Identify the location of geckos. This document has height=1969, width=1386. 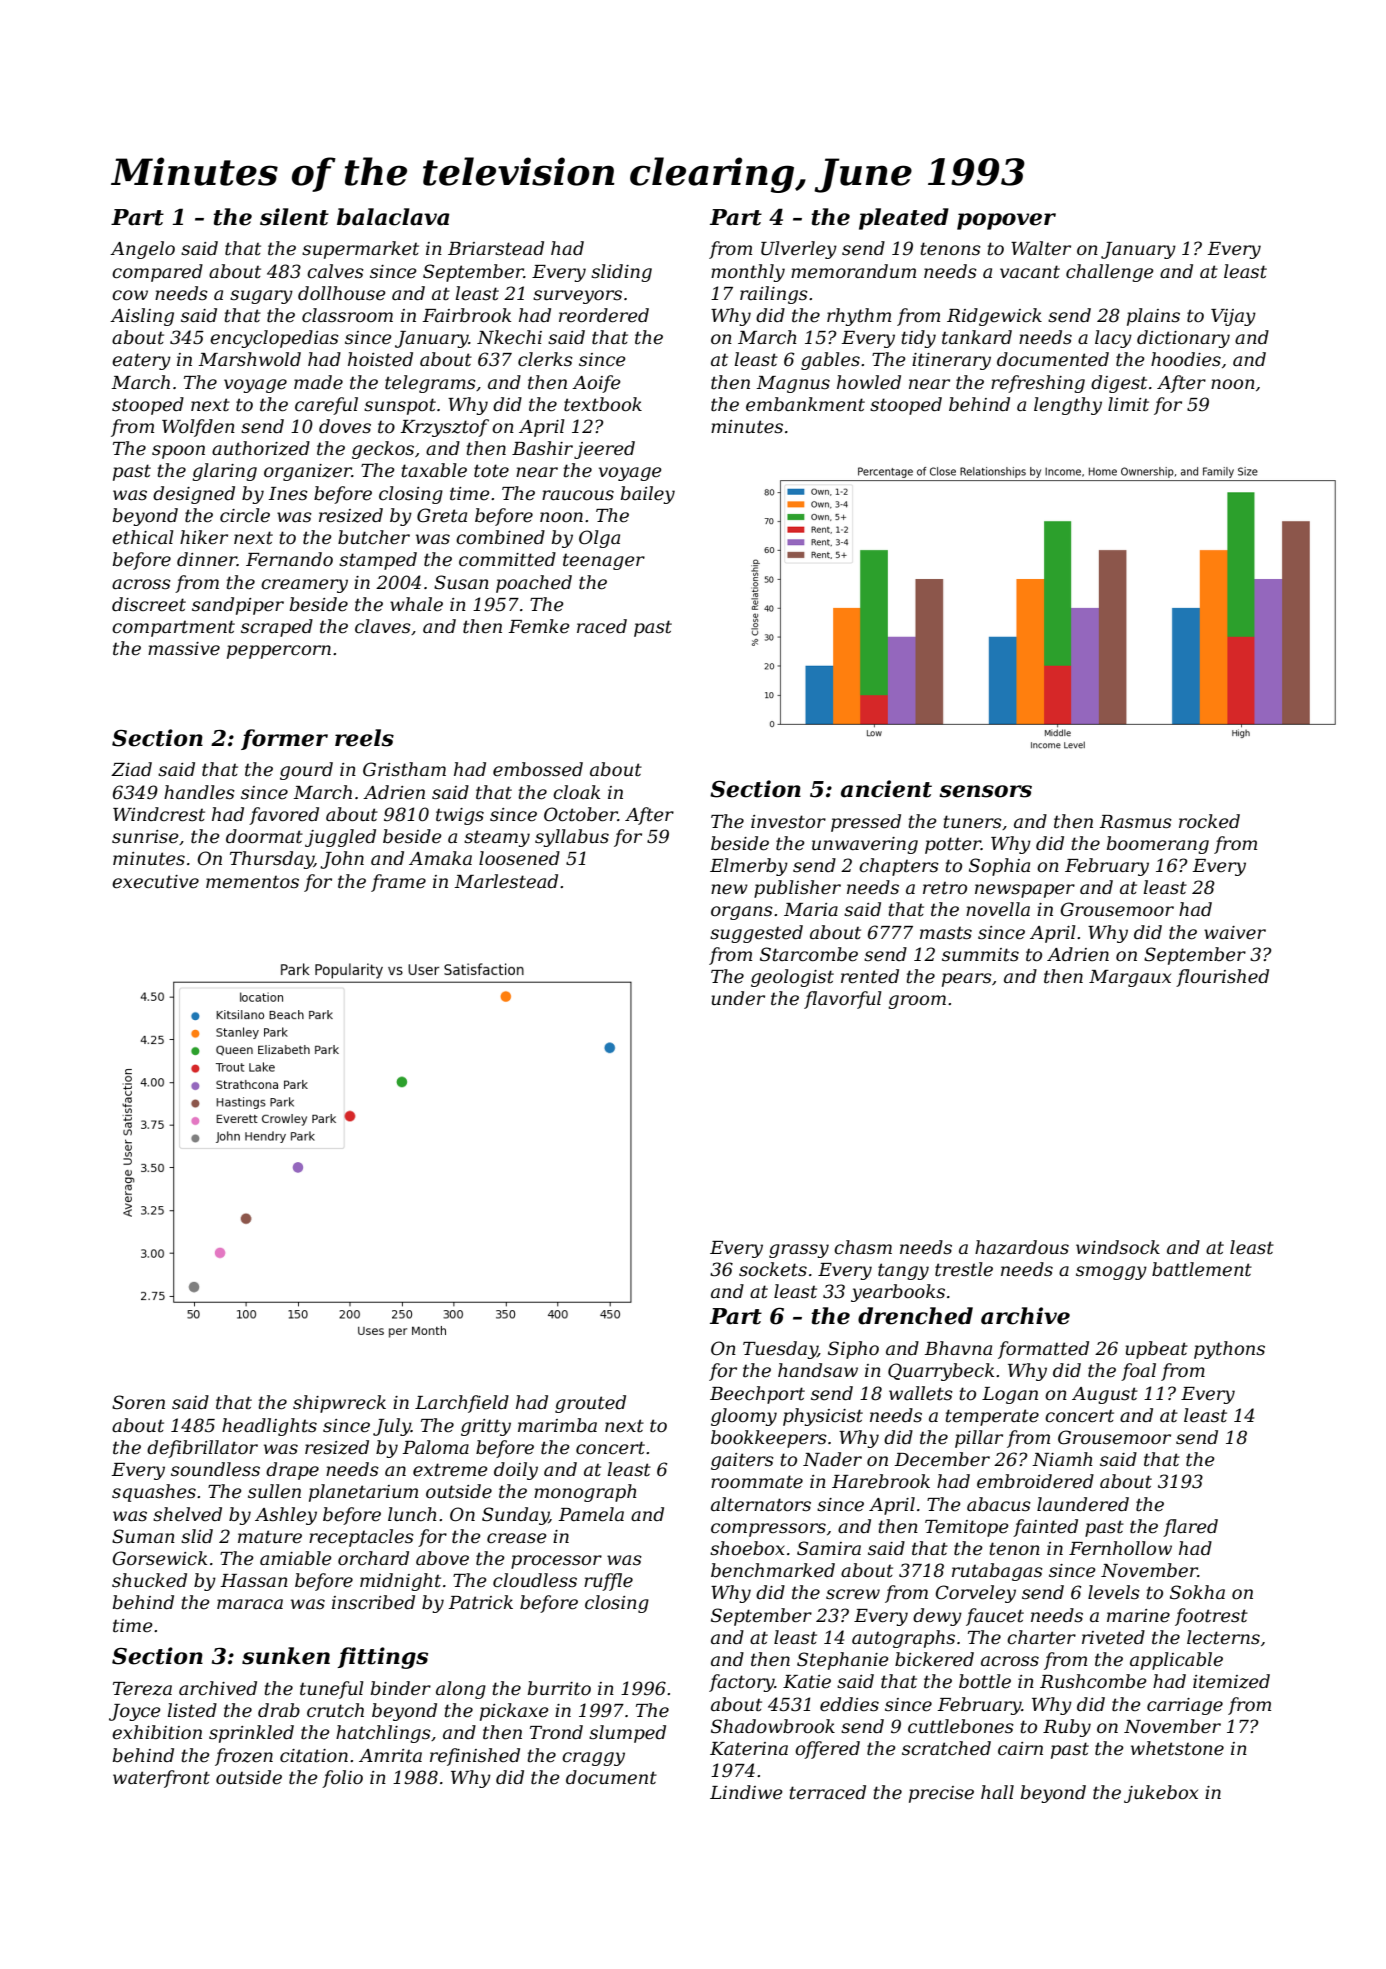
(383, 450).
